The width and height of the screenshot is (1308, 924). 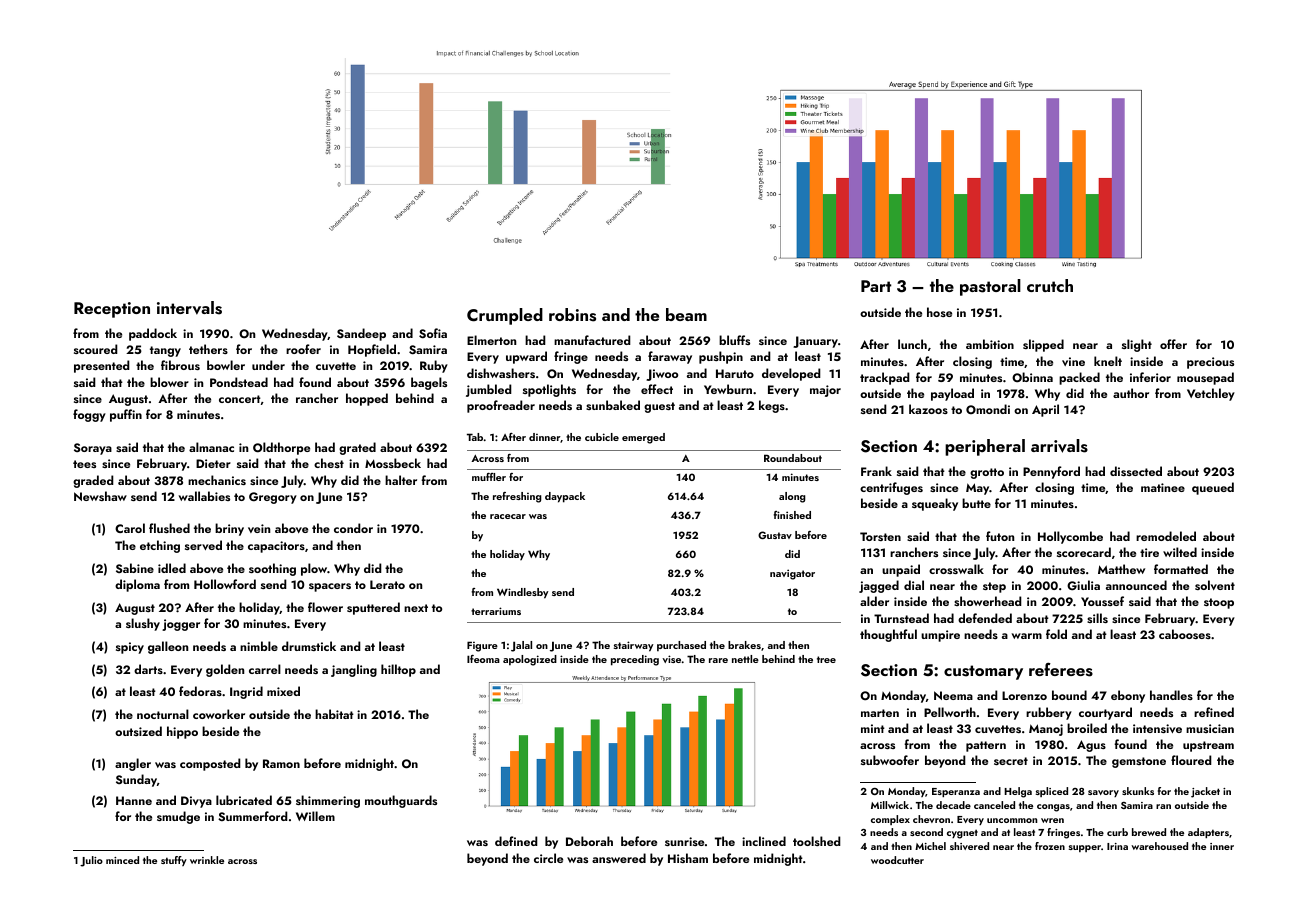 What do you see at coordinates (1085, 848) in the screenshot?
I see `supper` at bounding box center [1085, 848].
